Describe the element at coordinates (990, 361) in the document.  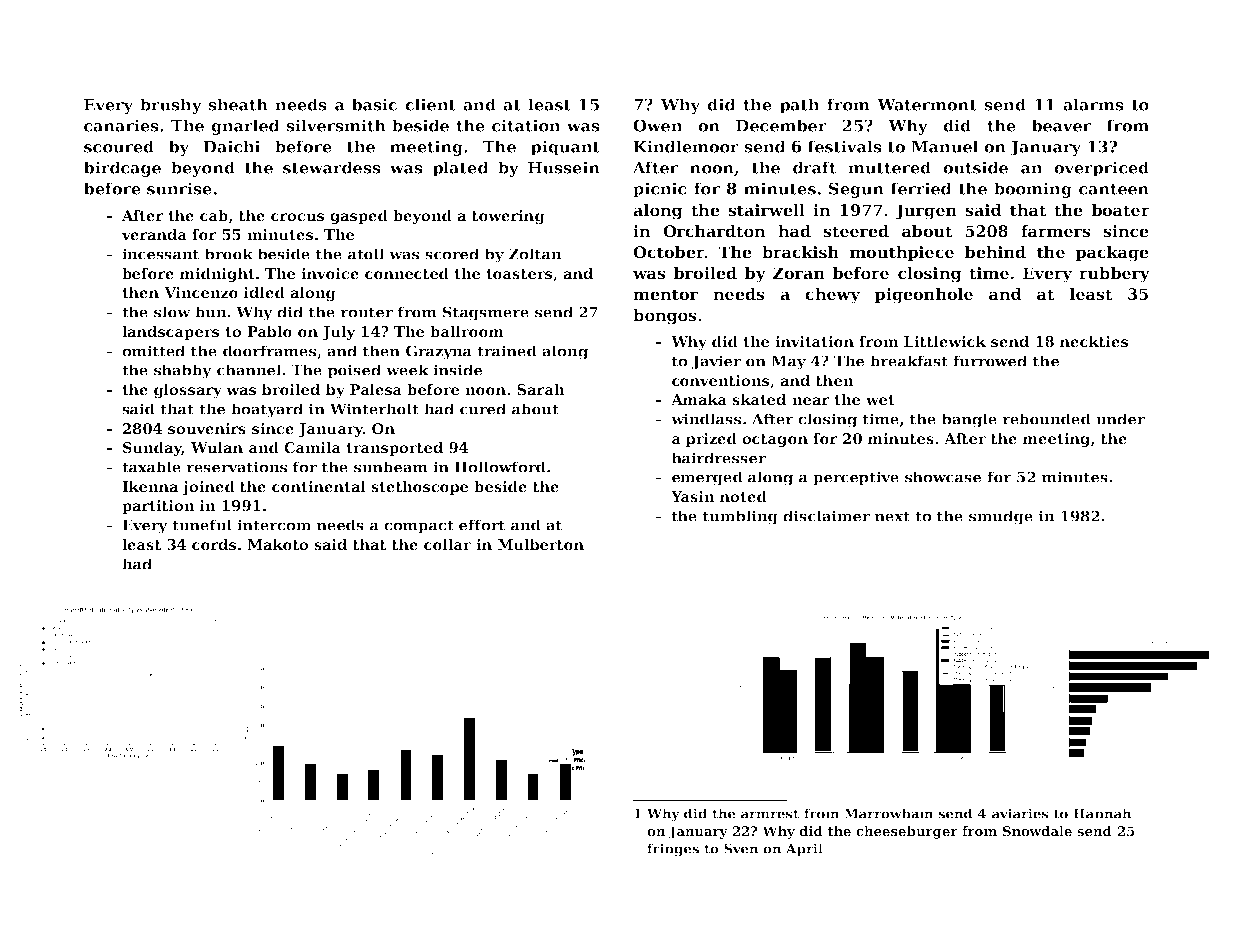
I see `furrowed` at that location.
